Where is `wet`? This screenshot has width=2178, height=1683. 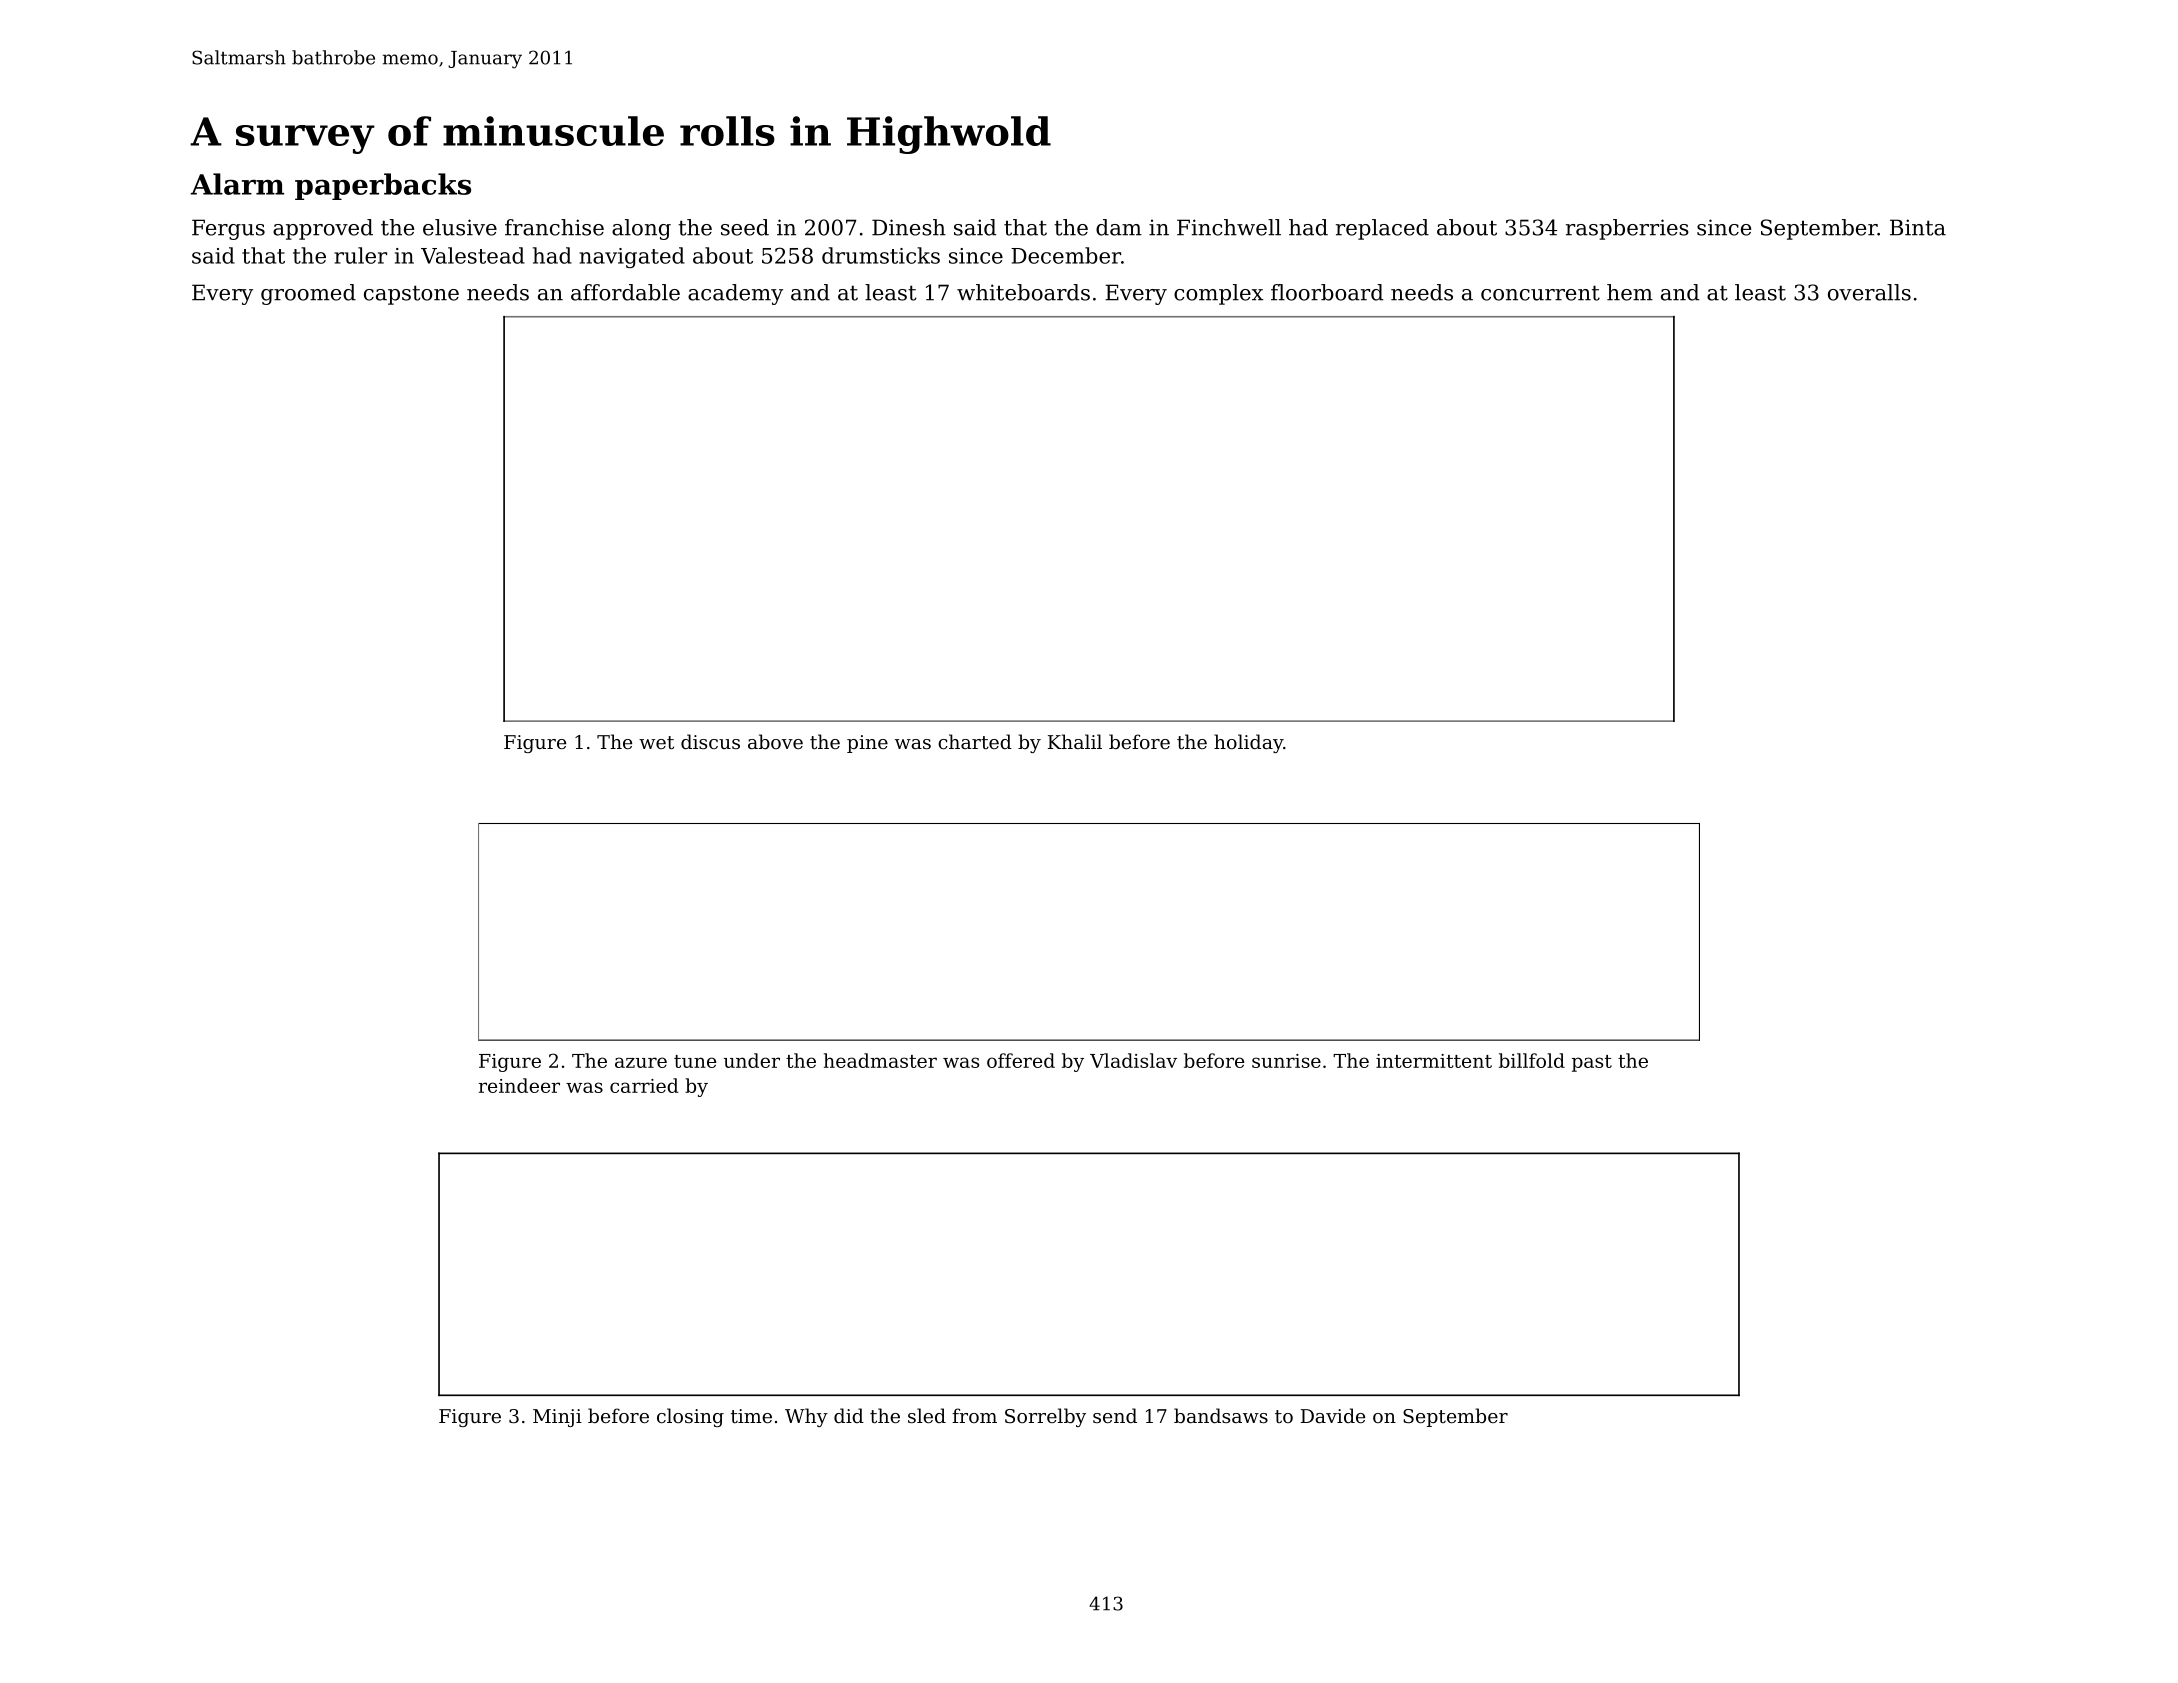 wet is located at coordinates (656, 742).
